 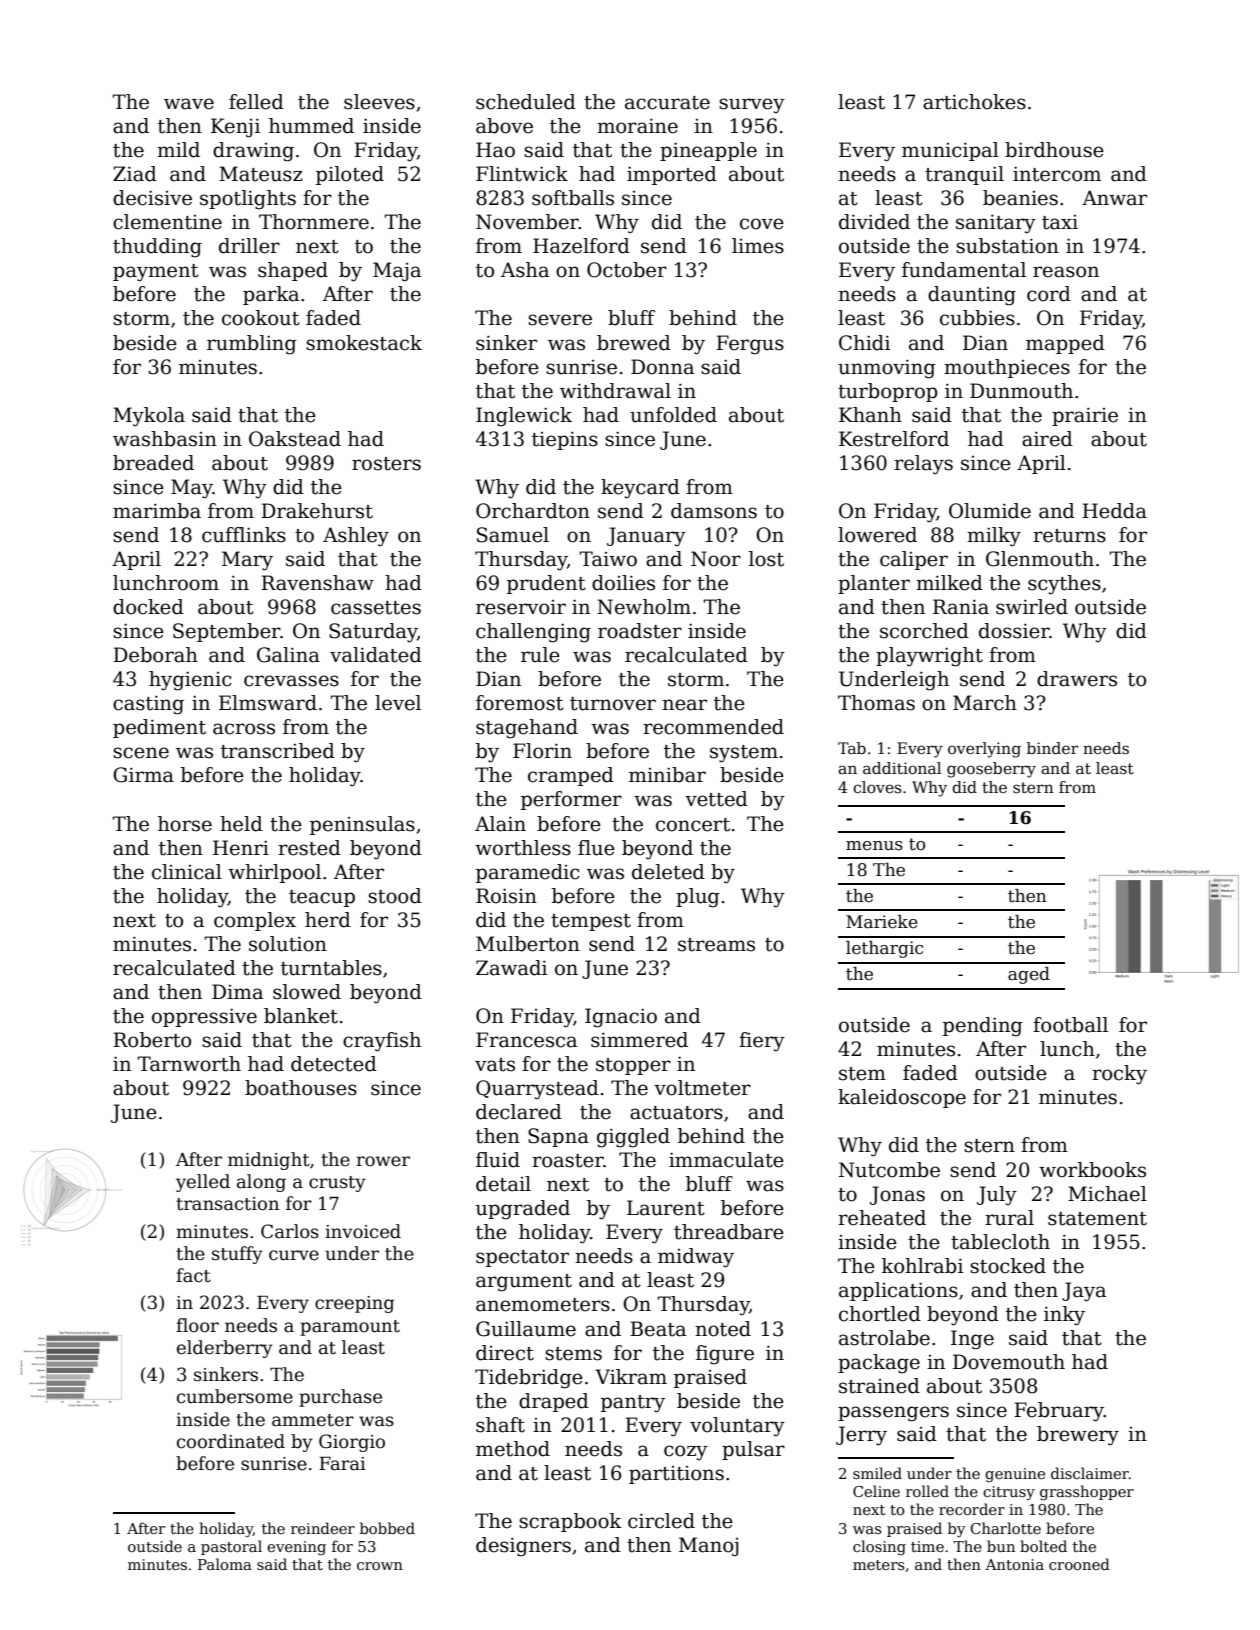 What do you see at coordinates (1107, 1194) in the document?
I see `Michael` at bounding box center [1107, 1194].
